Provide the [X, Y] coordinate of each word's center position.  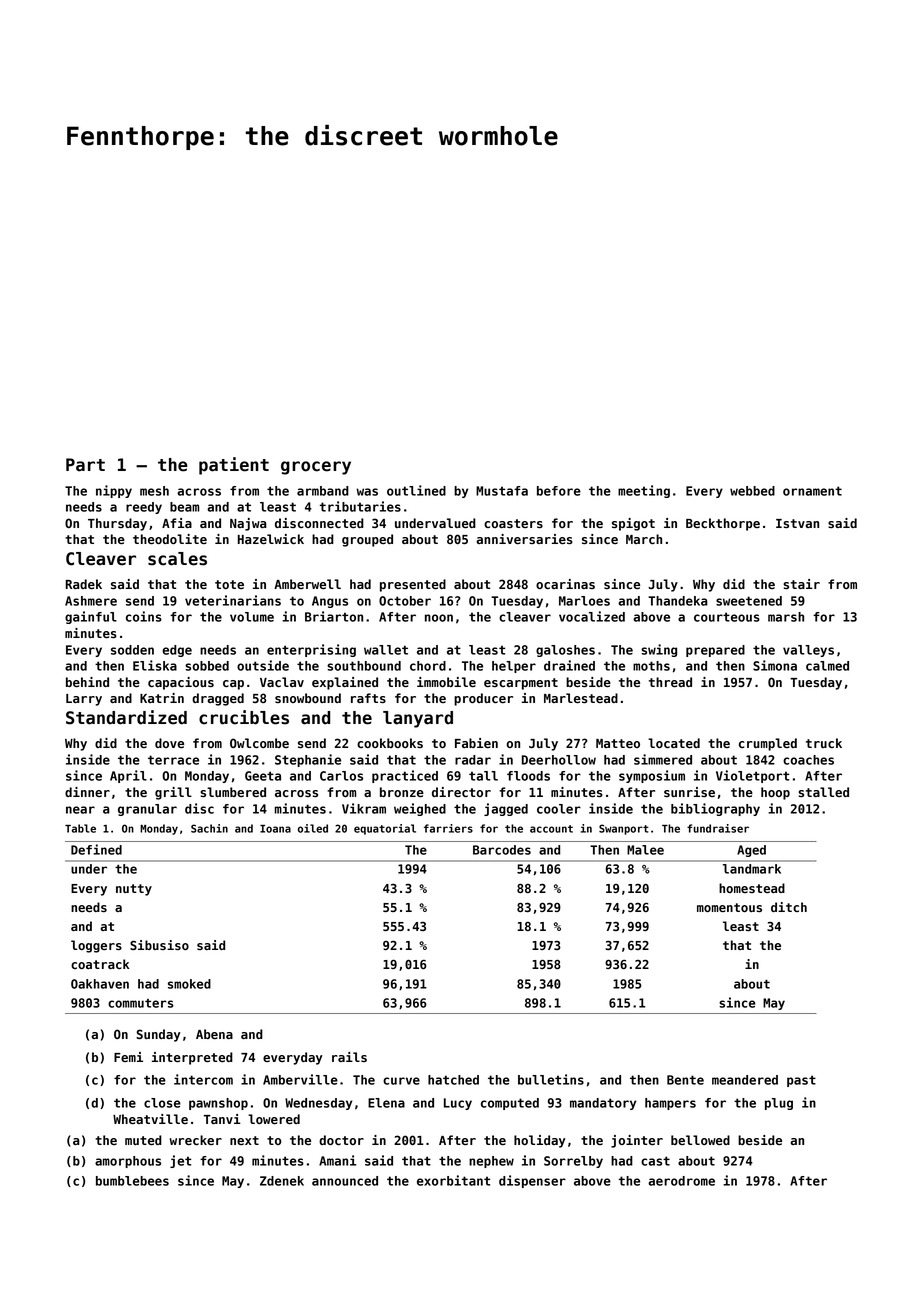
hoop [775, 793]
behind [87, 682]
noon [439, 618]
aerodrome [681, 1181]
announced [345, 1181]
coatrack [100, 964]
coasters [513, 523]
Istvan [797, 523]
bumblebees [132, 1181]
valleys [808, 651]
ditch [789, 907]
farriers [448, 828]
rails [349, 1057]
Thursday [117, 524]
